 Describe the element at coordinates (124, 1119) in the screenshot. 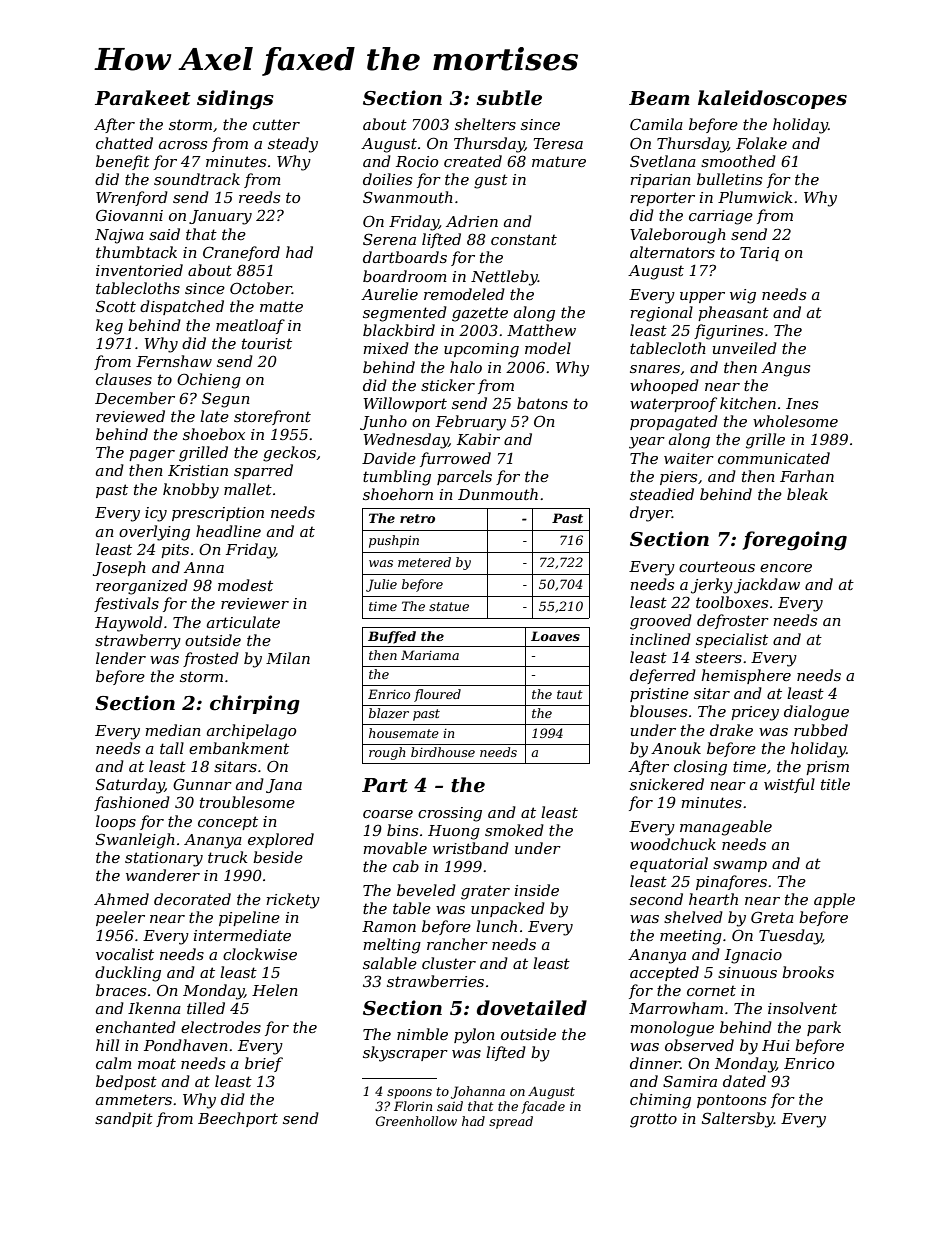

I see `sandpit` at that location.
